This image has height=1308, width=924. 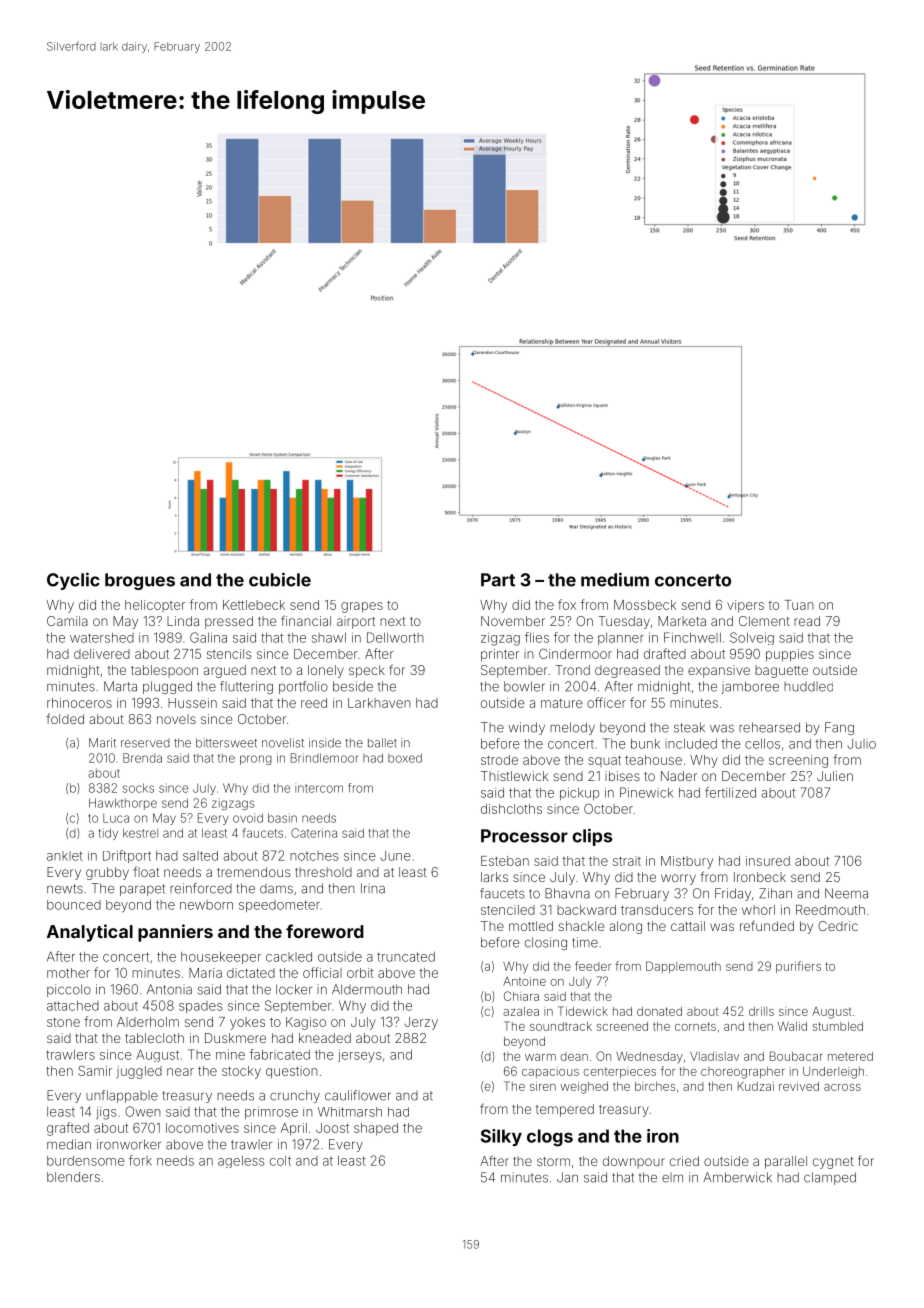 I want to click on Camila, so click(x=67, y=621).
